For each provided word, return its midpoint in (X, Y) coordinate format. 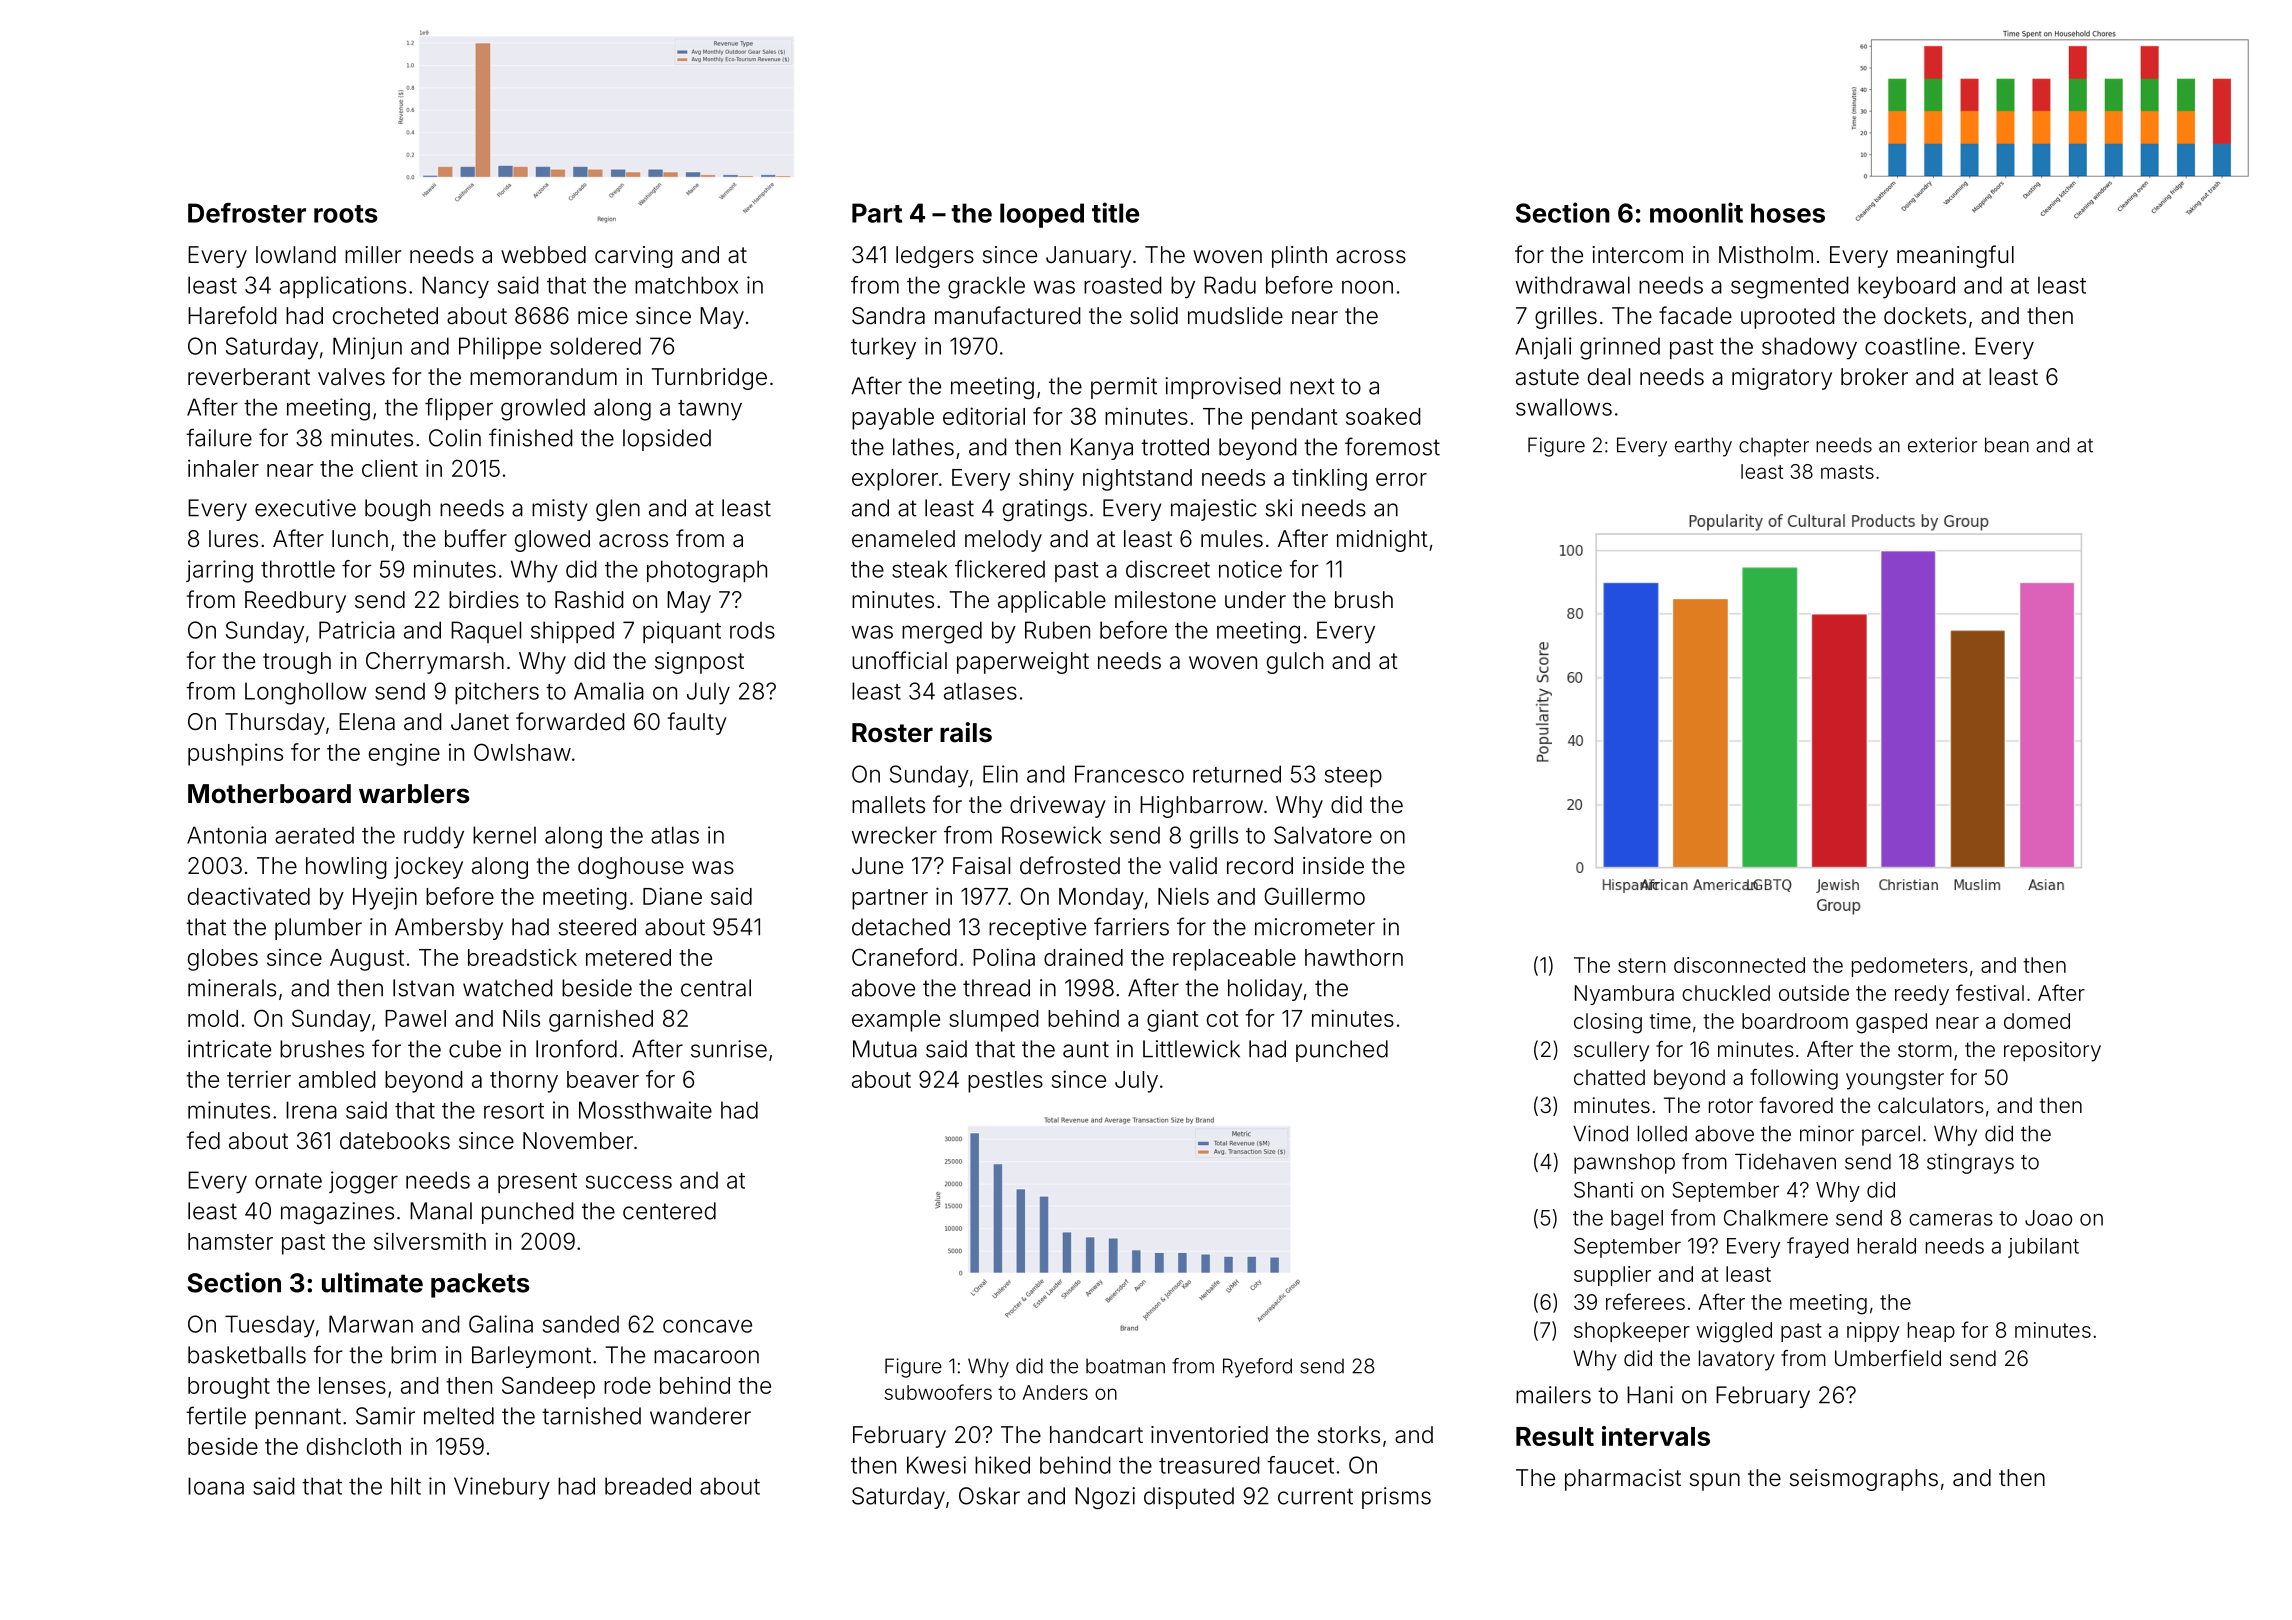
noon (1367, 287)
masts (1847, 472)
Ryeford (1257, 1368)
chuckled (1726, 993)
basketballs (247, 1355)
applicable (1052, 602)
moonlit (1696, 212)
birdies (484, 600)
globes (223, 960)
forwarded (570, 721)
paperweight (1023, 663)
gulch (1295, 663)
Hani (1650, 1395)
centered (669, 1211)
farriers (1131, 926)
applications (343, 287)
